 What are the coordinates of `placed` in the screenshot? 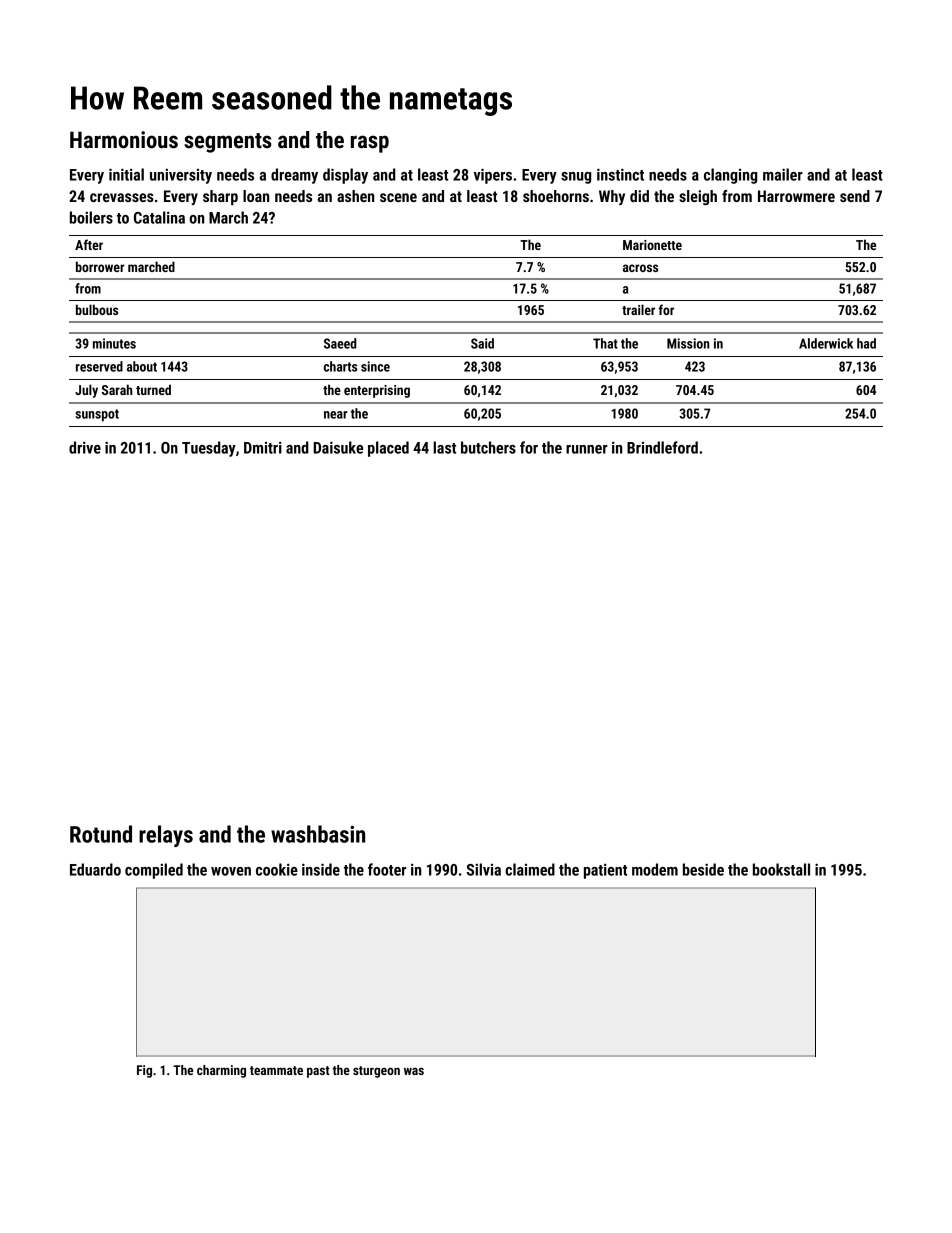 It's located at (388, 449).
